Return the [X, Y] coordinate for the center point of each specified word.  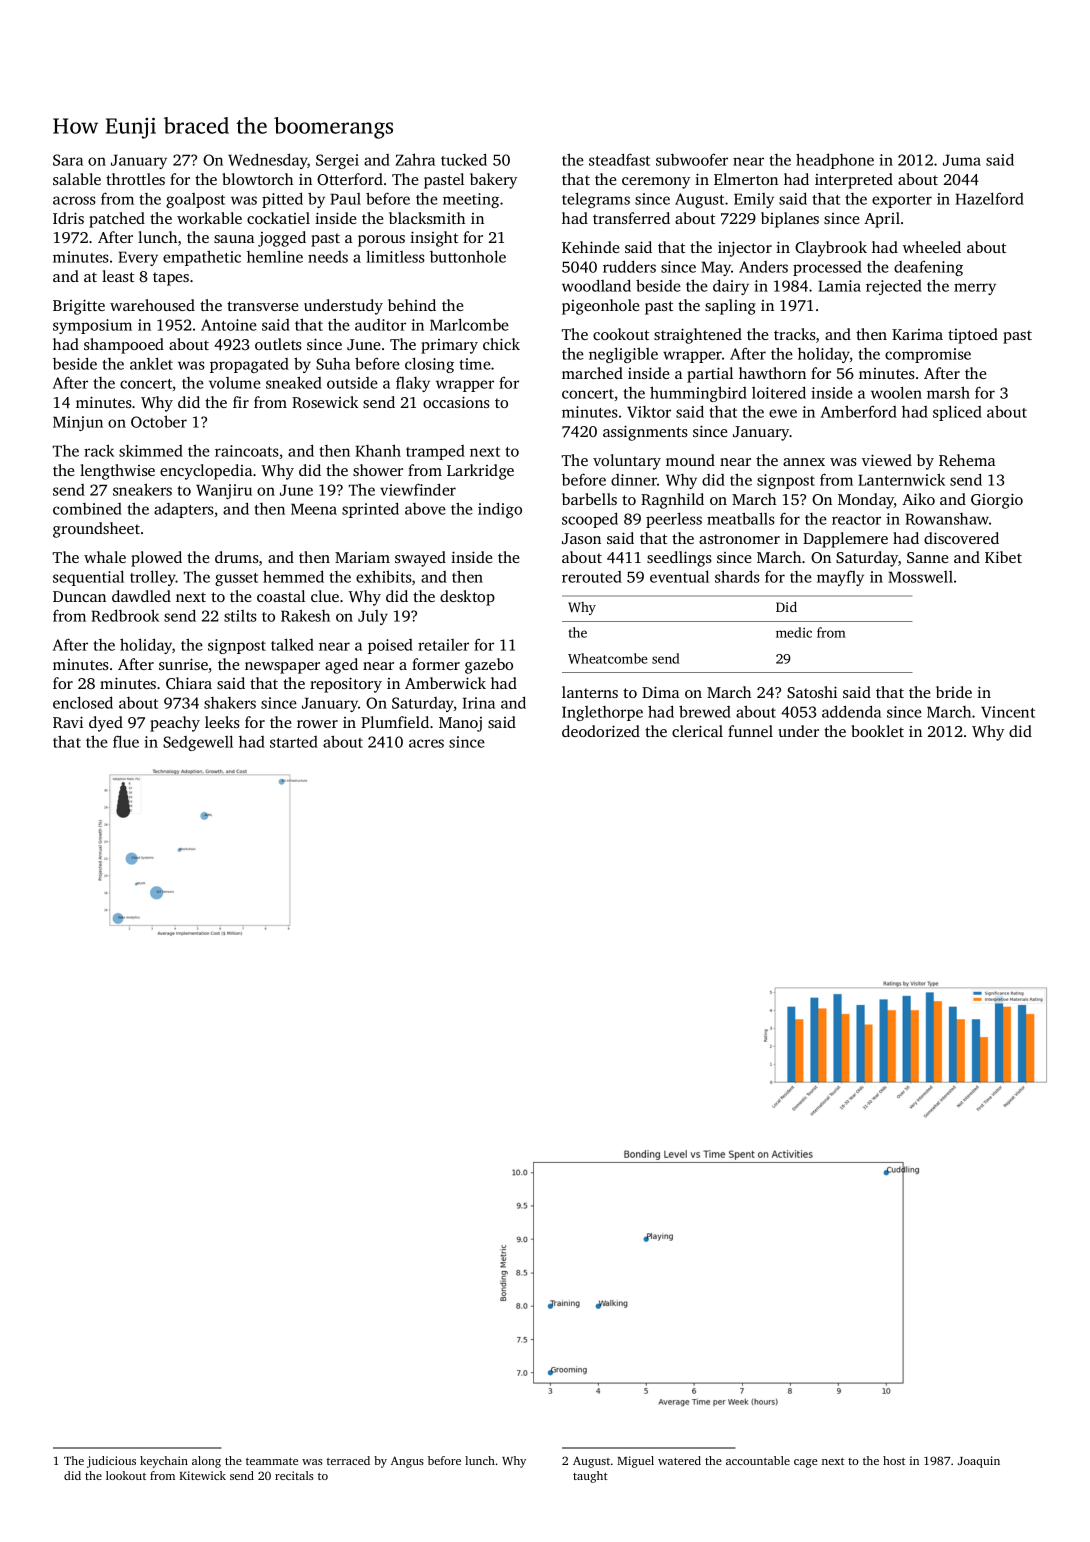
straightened [698, 336]
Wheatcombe [608, 658]
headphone [835, 161]
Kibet [1003, 557]
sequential [88, 578]
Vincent [1008, 712]
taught [590, 1477]
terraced [348, 1460]
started [294, 742]
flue [126, 741]
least [118, 276]
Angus [407, 1462]
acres [426, 743]
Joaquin [979, 1462]
